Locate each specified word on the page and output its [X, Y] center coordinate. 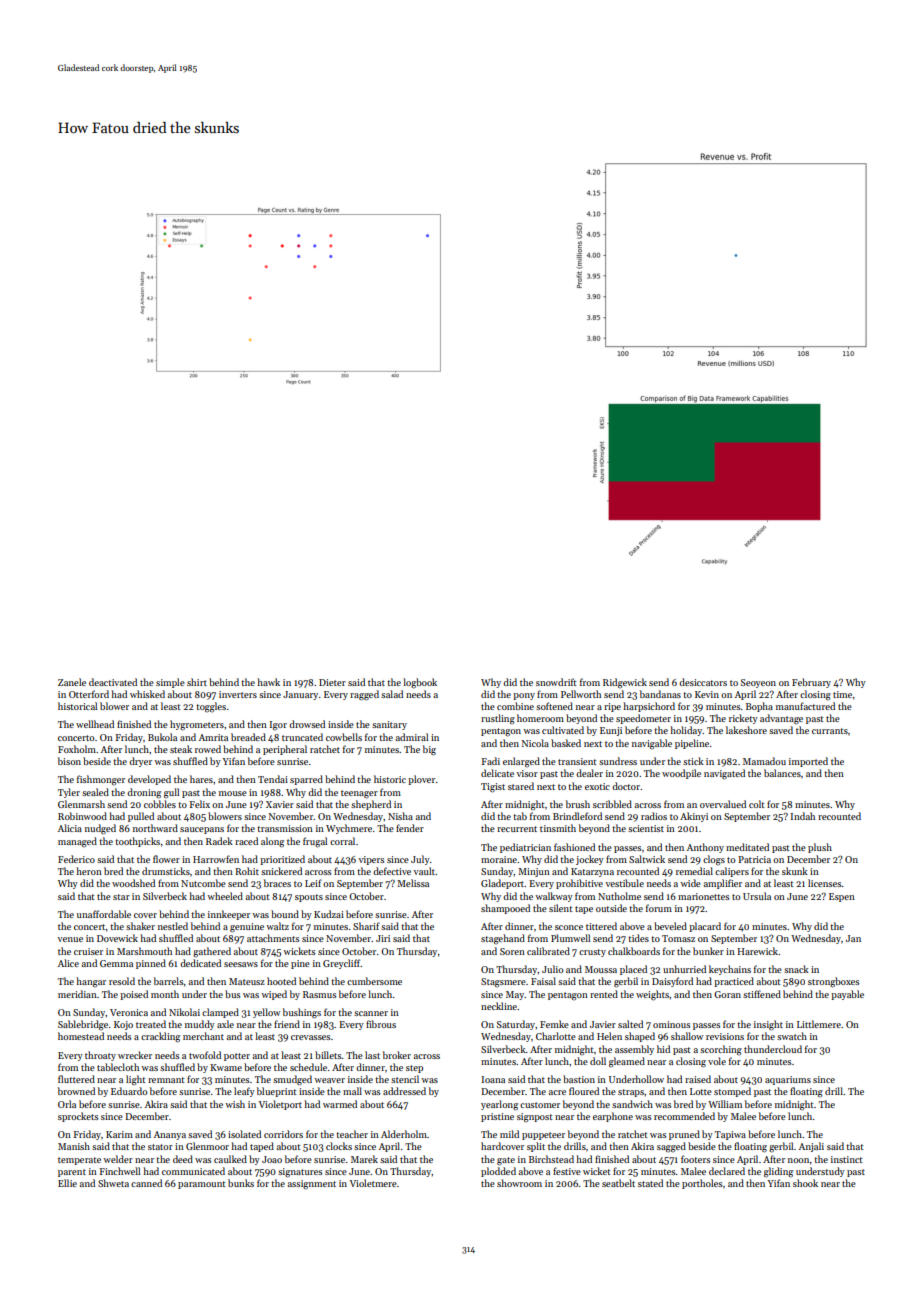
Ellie [67, 1183]
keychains [730, 970]
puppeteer [543, 1136]
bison [69, 761]
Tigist [493, 788]
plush [820, 848]
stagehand [503, 939]
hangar [91, 982]
